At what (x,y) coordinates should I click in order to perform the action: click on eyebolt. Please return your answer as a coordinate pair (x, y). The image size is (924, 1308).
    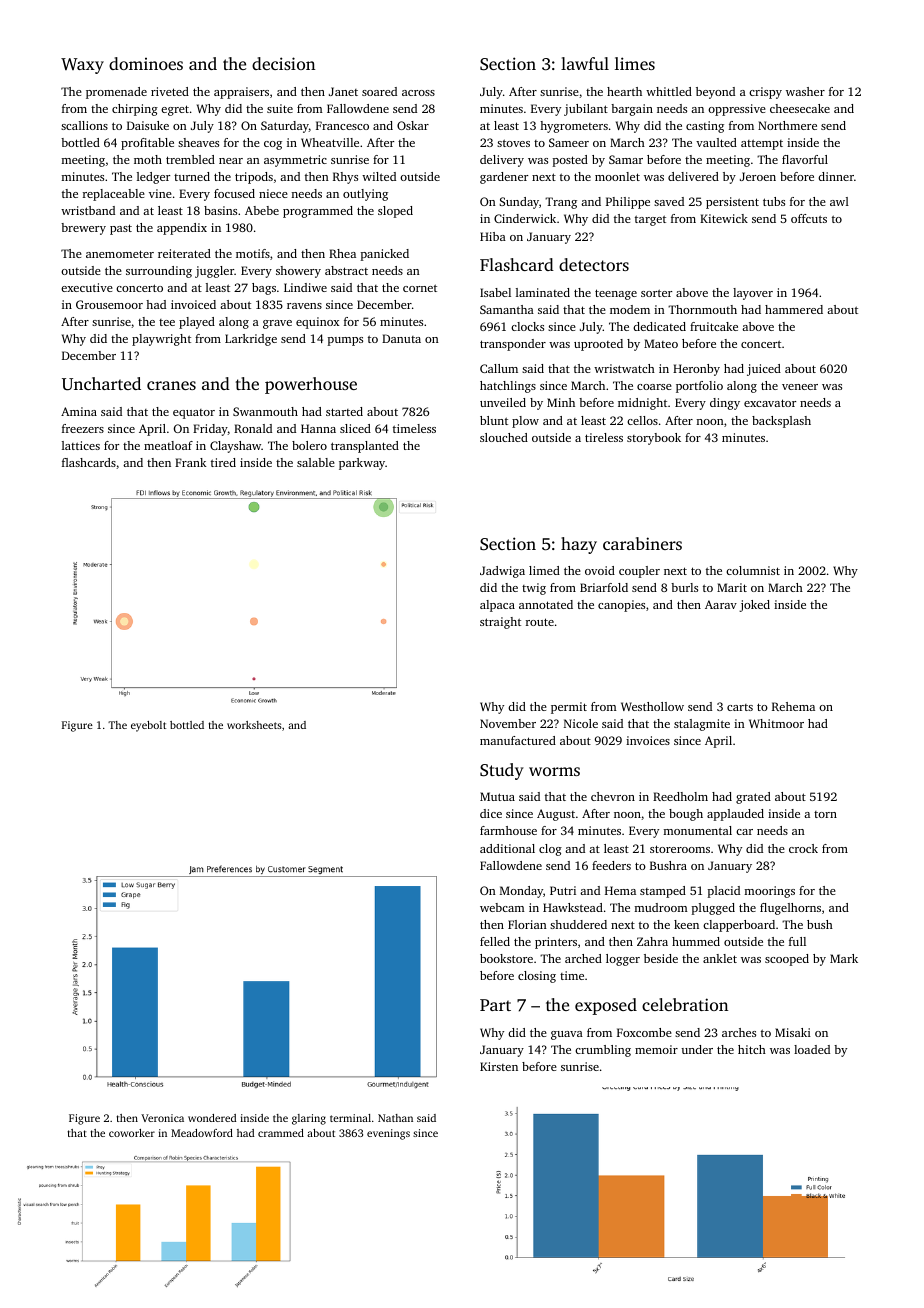
    Looking at the image, I should click on (148, 726).
